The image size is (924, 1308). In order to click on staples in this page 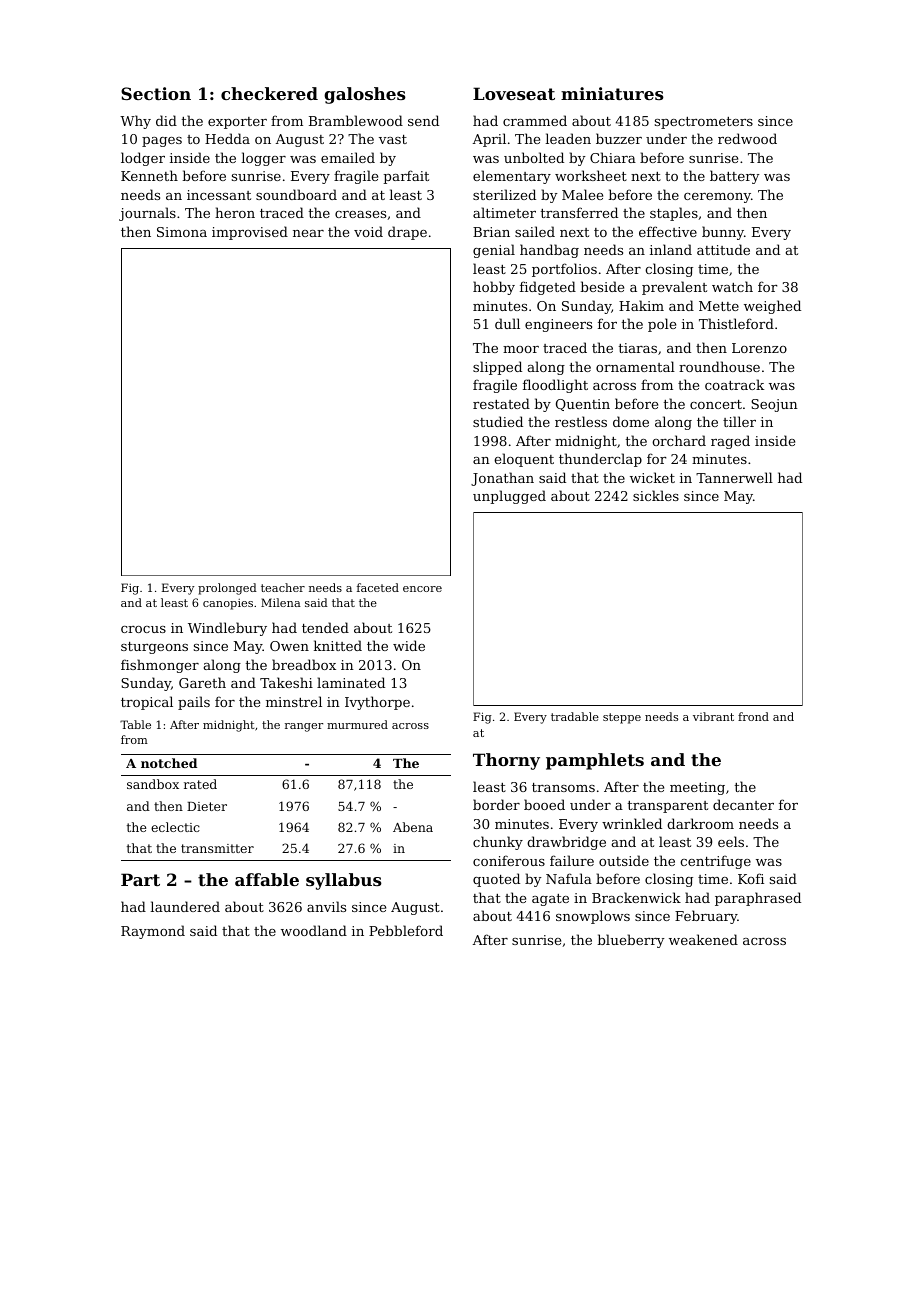, I will do `click(674, 214)`.
